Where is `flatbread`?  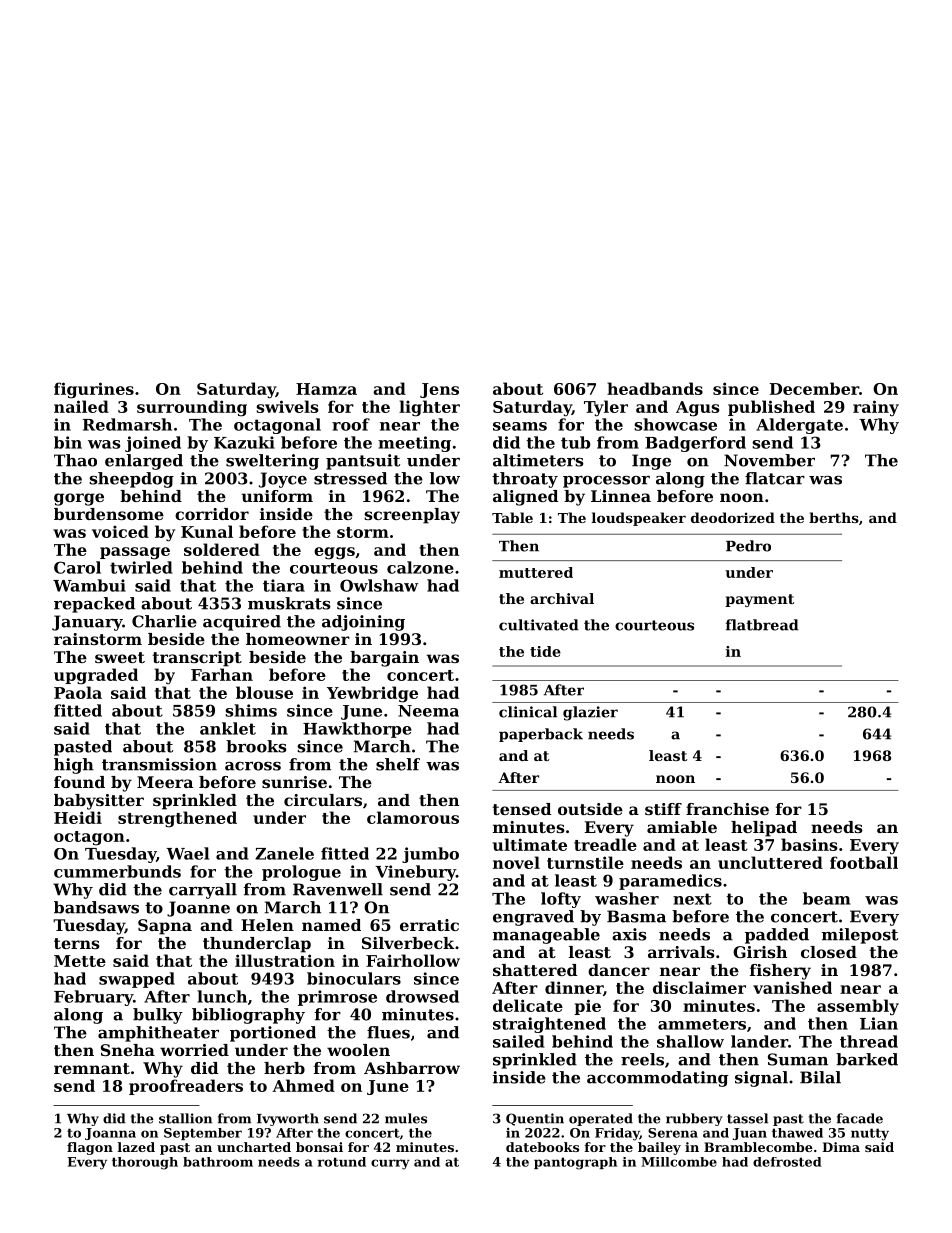
flatbread is located at coordinates (762, 625).
